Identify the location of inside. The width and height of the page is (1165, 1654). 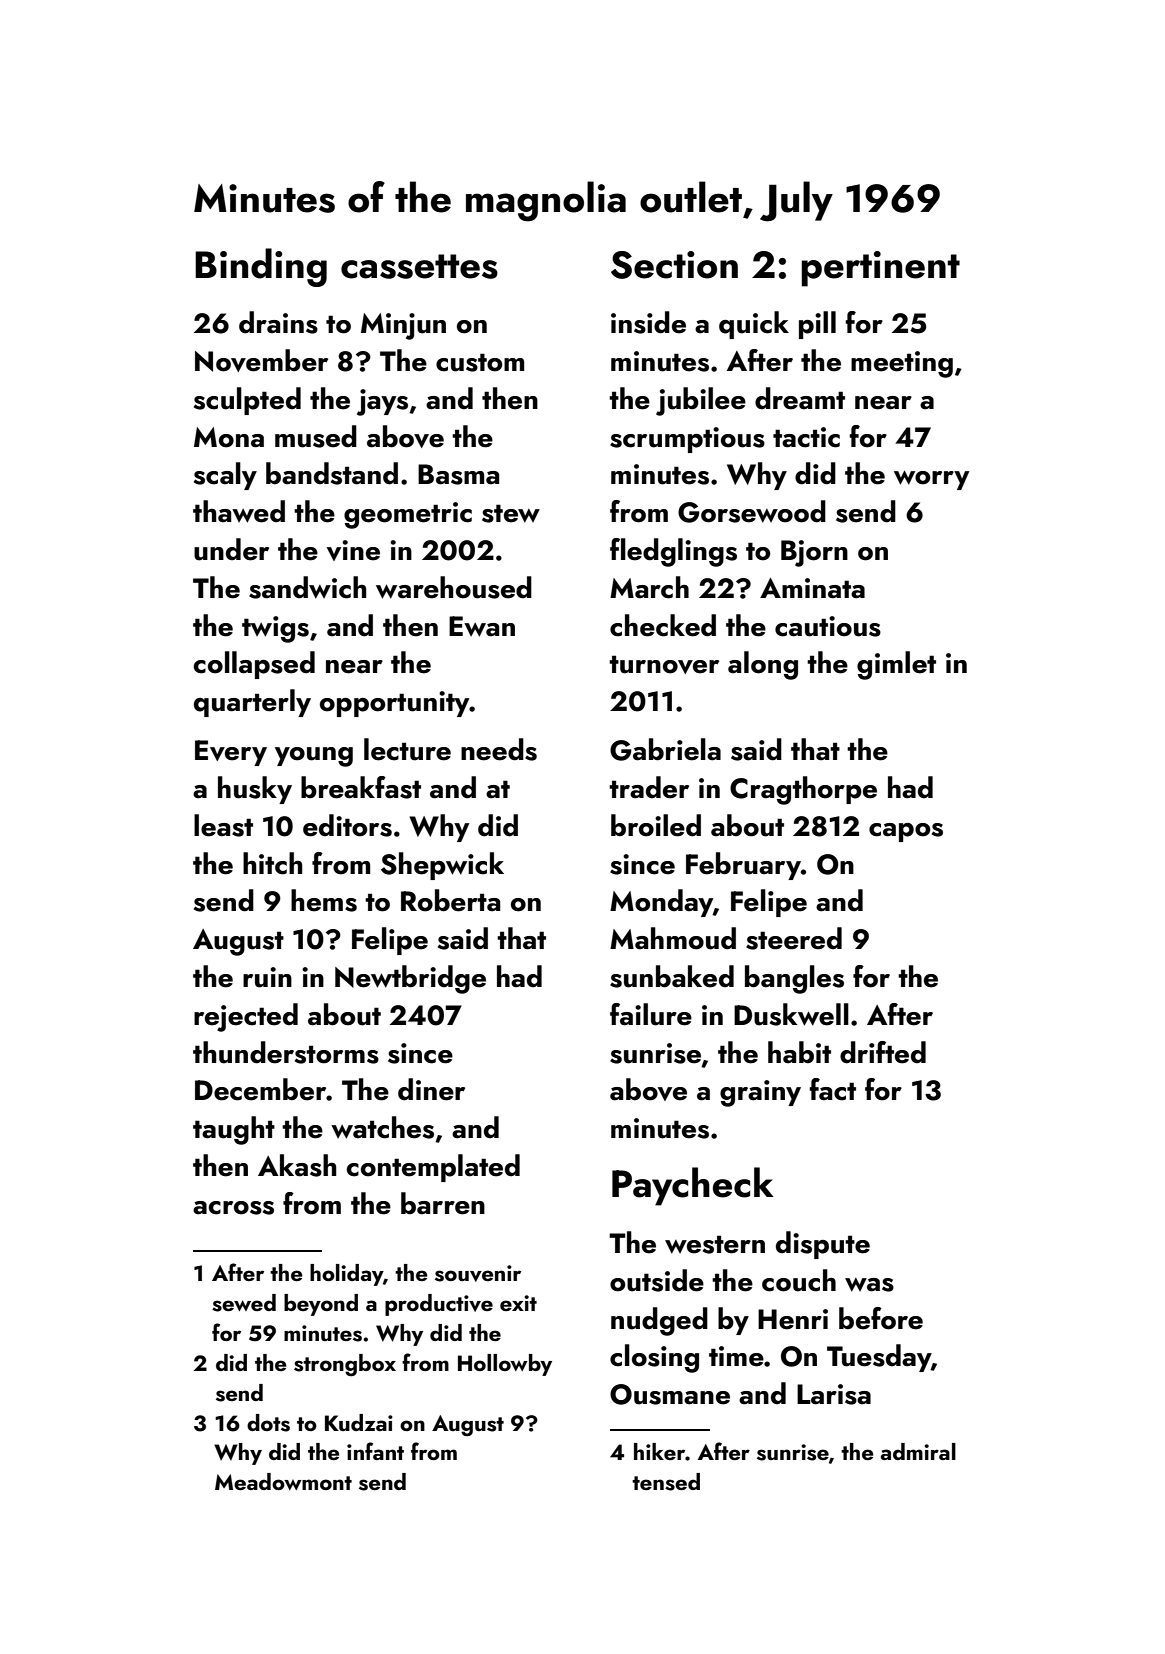
(648, 322).
